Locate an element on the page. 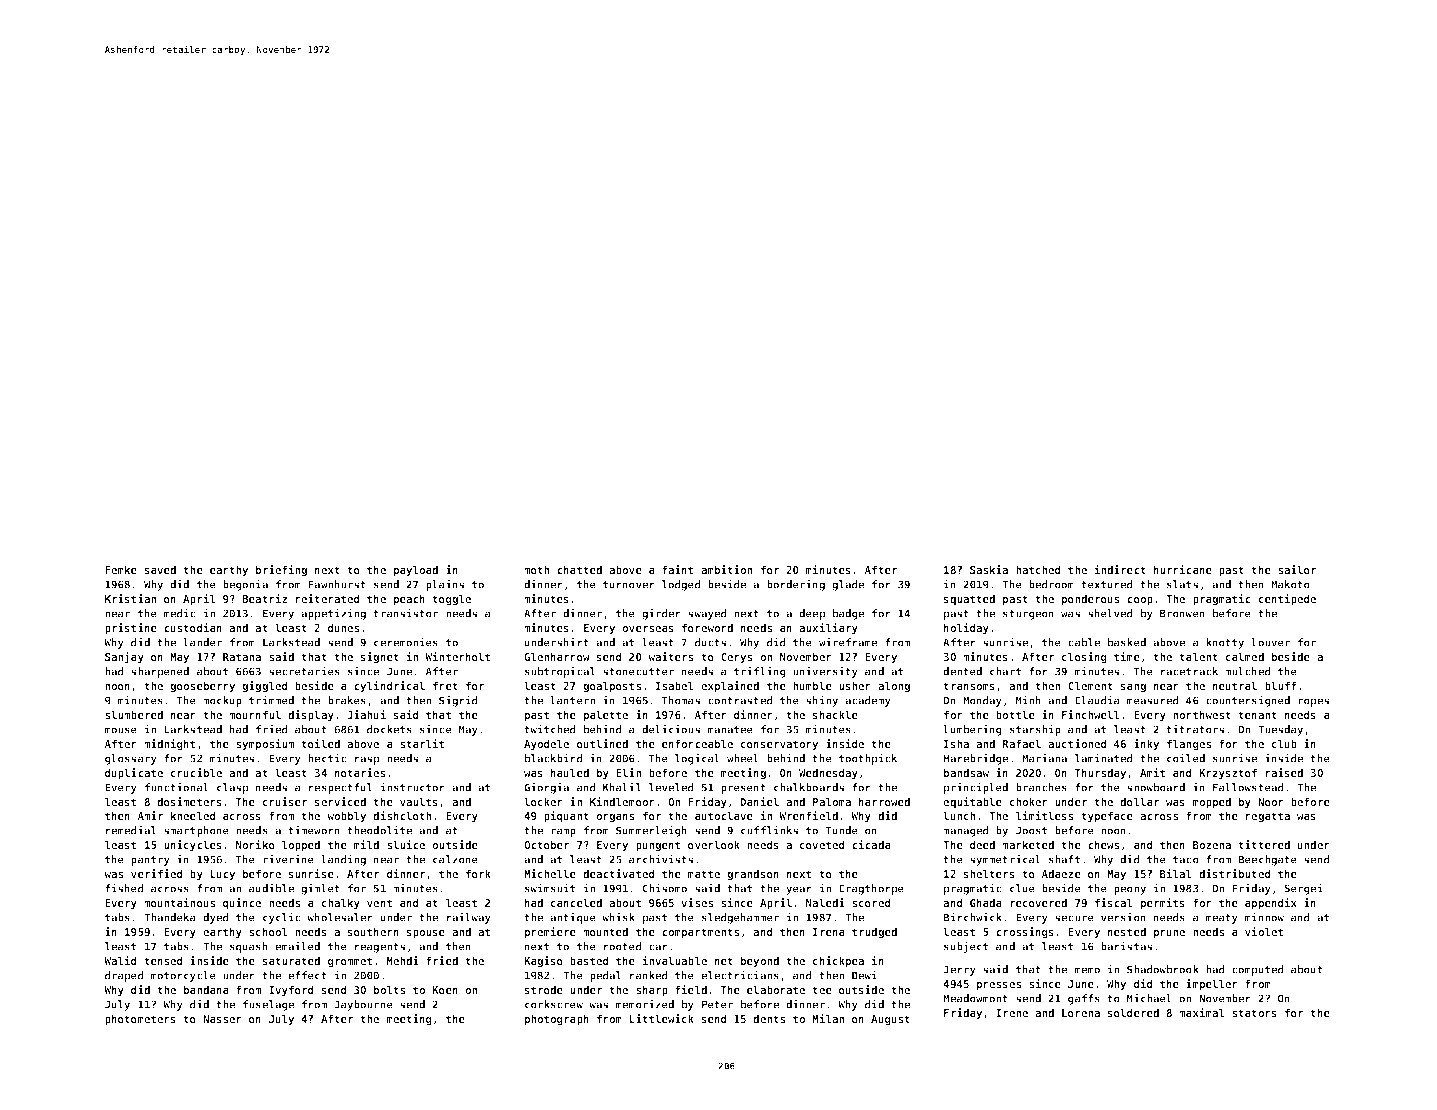  briefing is located at coordinates (281, 571).
